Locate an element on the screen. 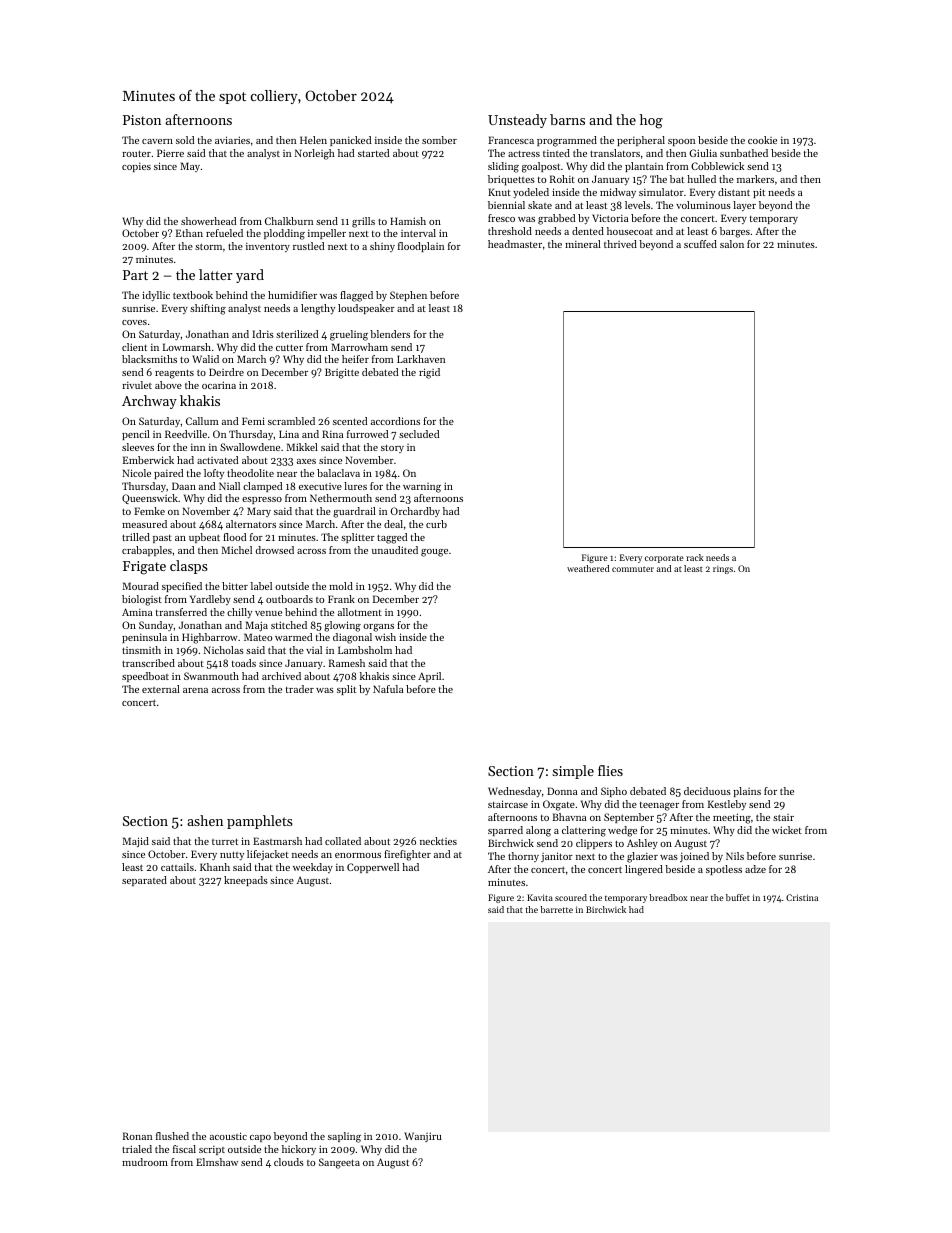  ashen is located at coordinates (205, 820).
